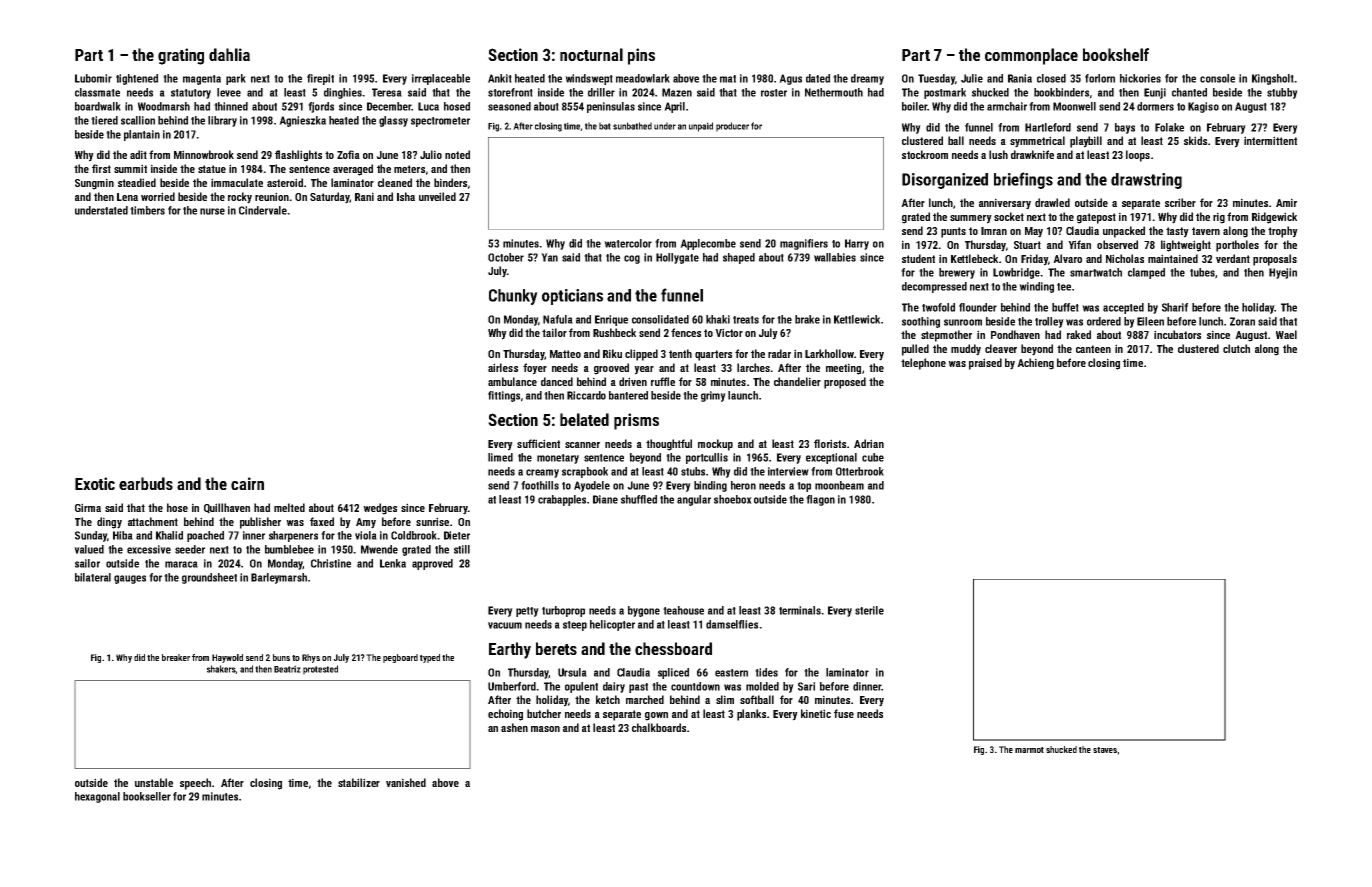  What do you see at coordinates (788, 471) in the document?
I see `interview` at bounding box center [788, 471].
